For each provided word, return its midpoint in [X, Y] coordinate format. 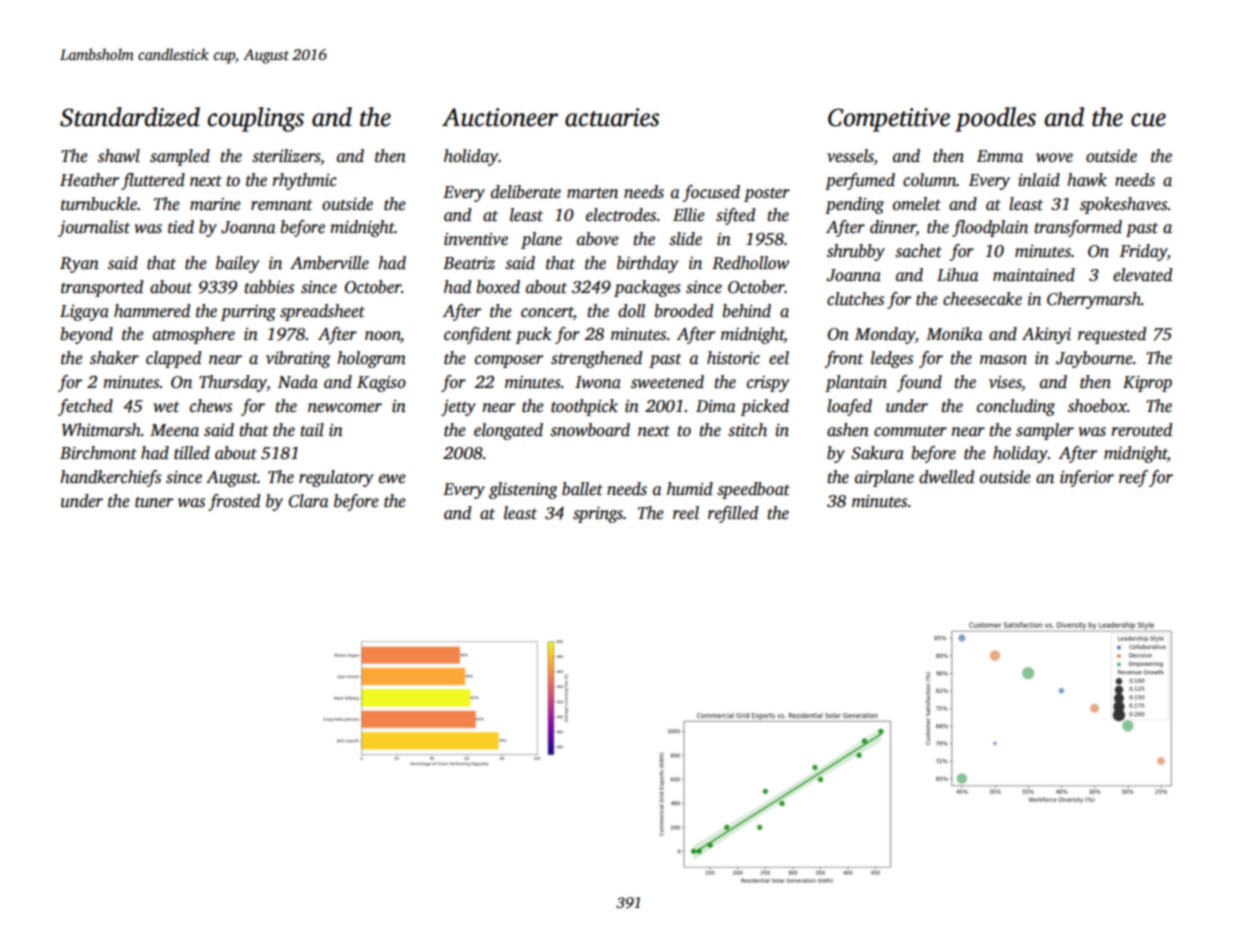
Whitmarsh [101, 430]
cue [1148, 120]
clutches [855, 299]
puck [533, 335]
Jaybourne [1094, 359]
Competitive [889, 120]
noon [382, 336]
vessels [850, 157]
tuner [154, 502]
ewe [392, 479]
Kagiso [381, 384]
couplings [255, 119]
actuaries [612, 117]
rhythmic [304, 181]
